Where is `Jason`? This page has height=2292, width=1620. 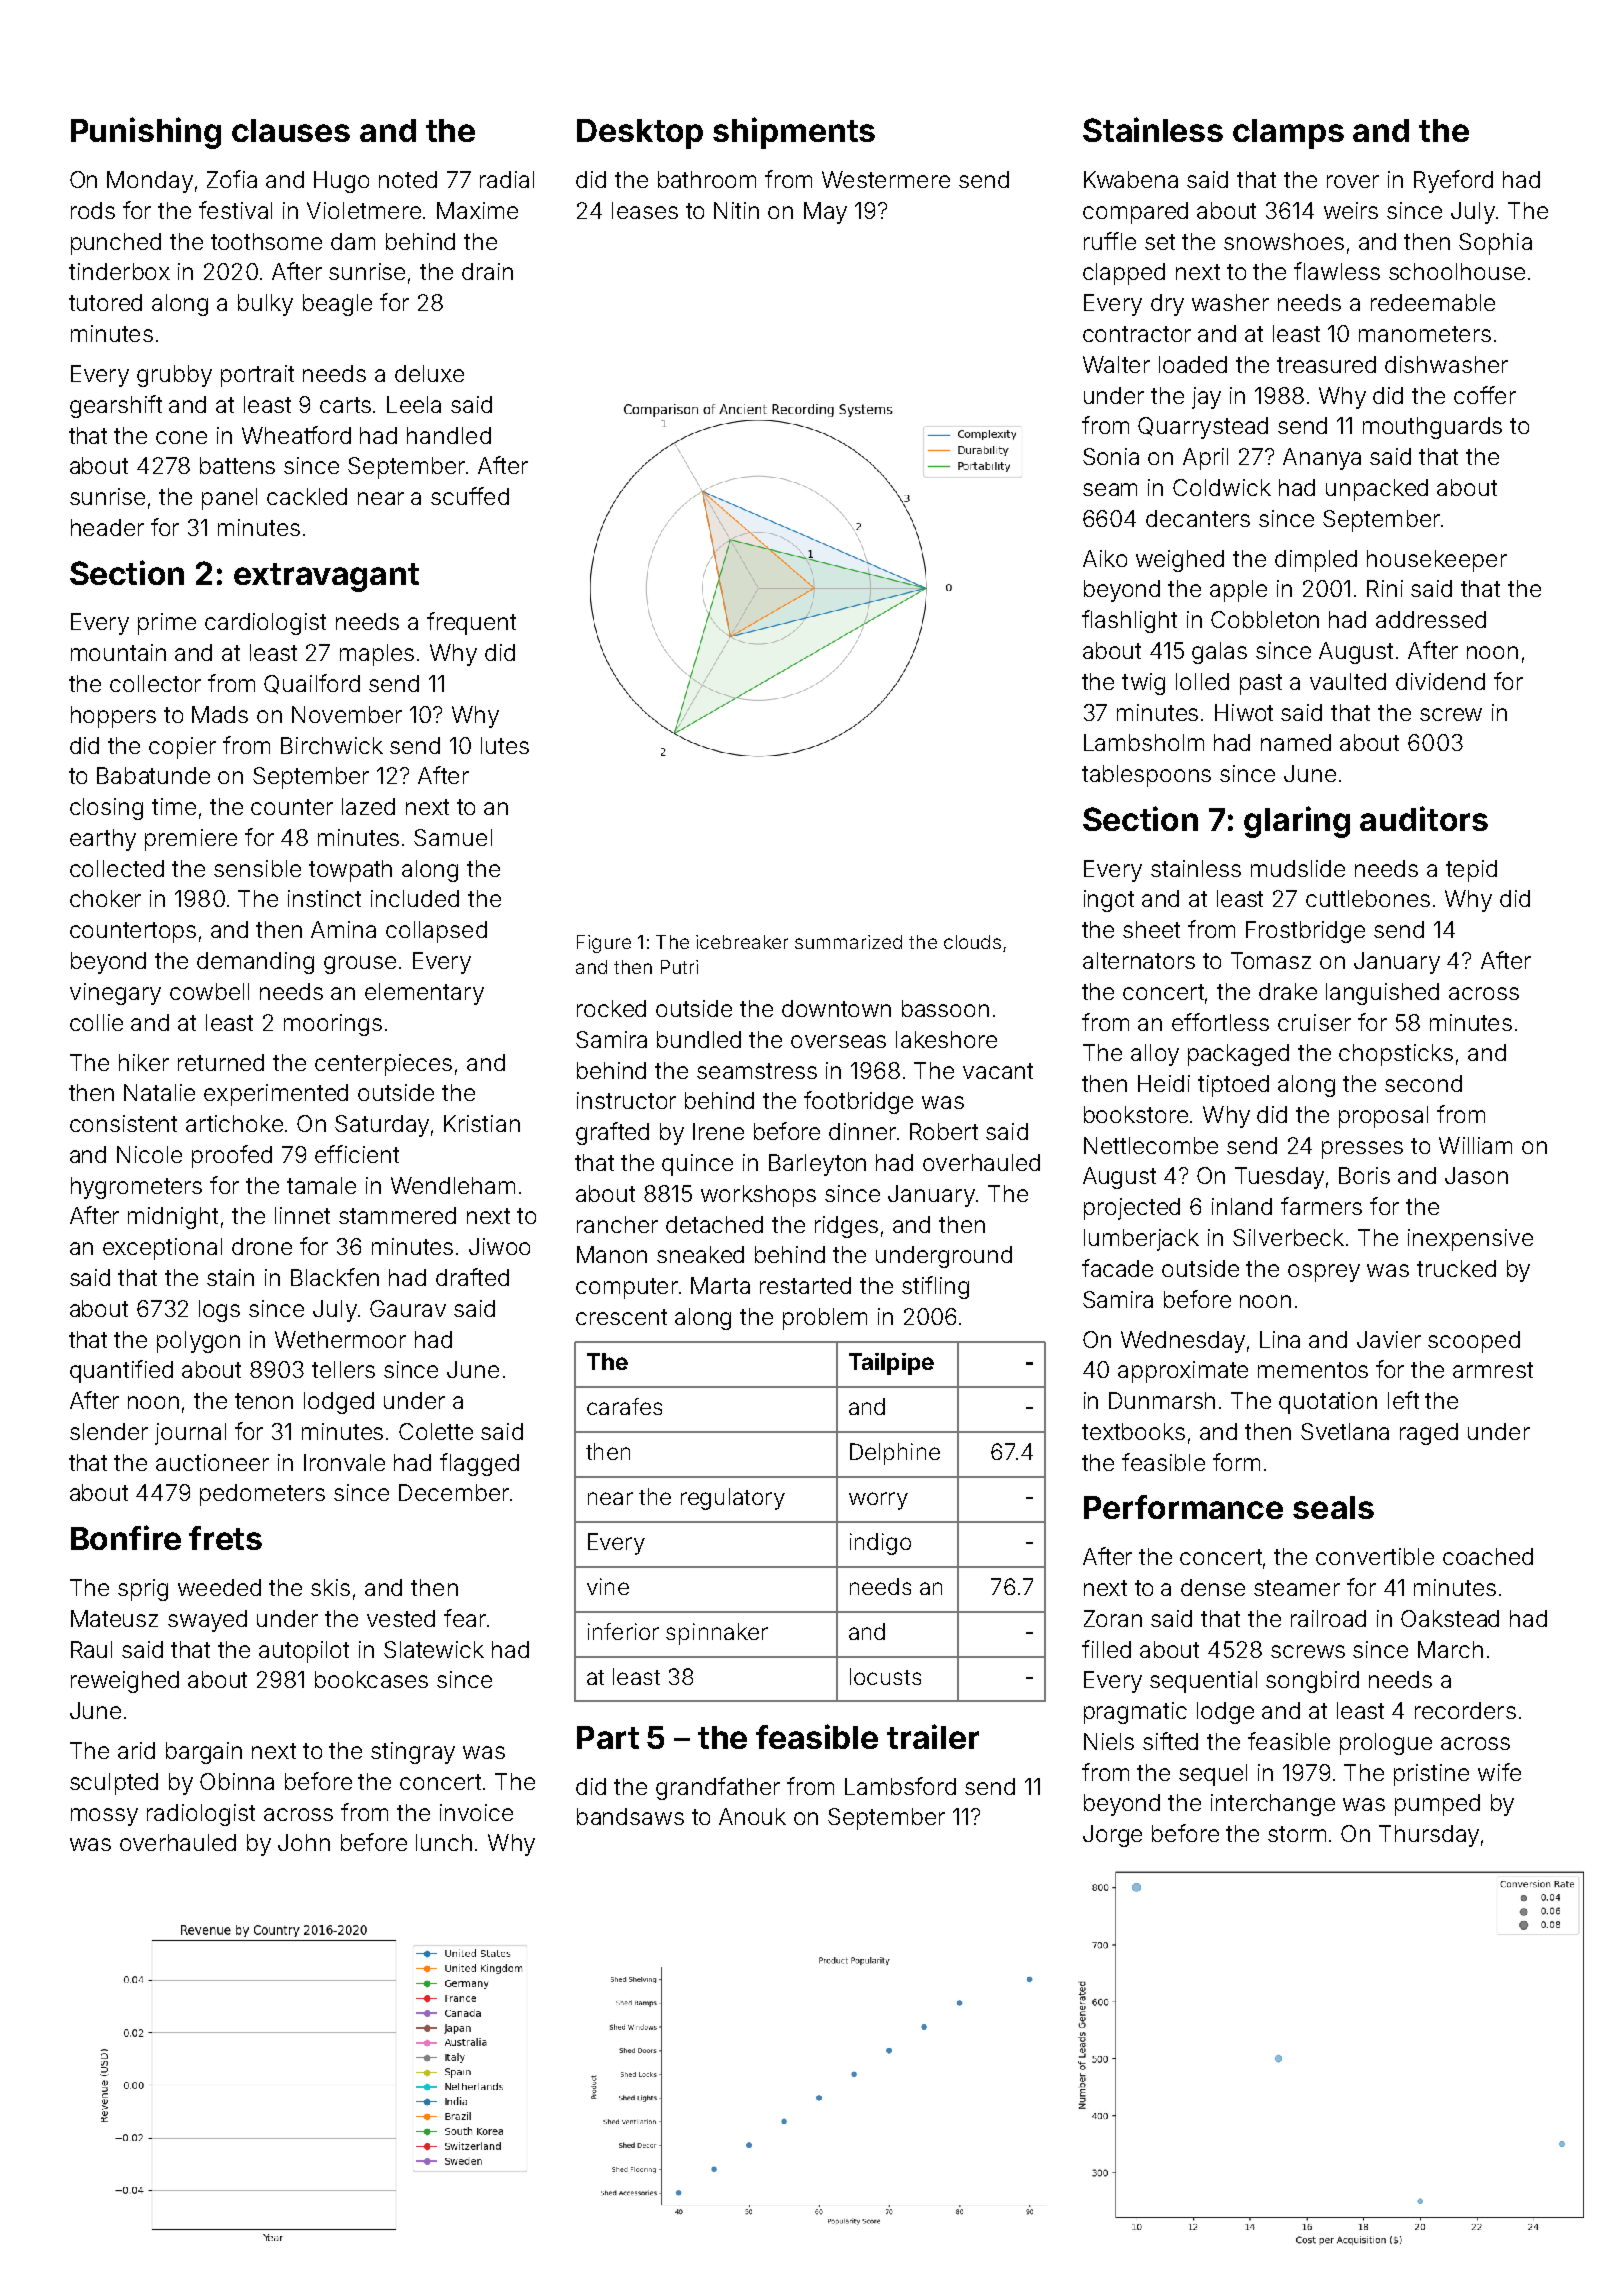
Jason is located at coordinates (1476, 1175).
